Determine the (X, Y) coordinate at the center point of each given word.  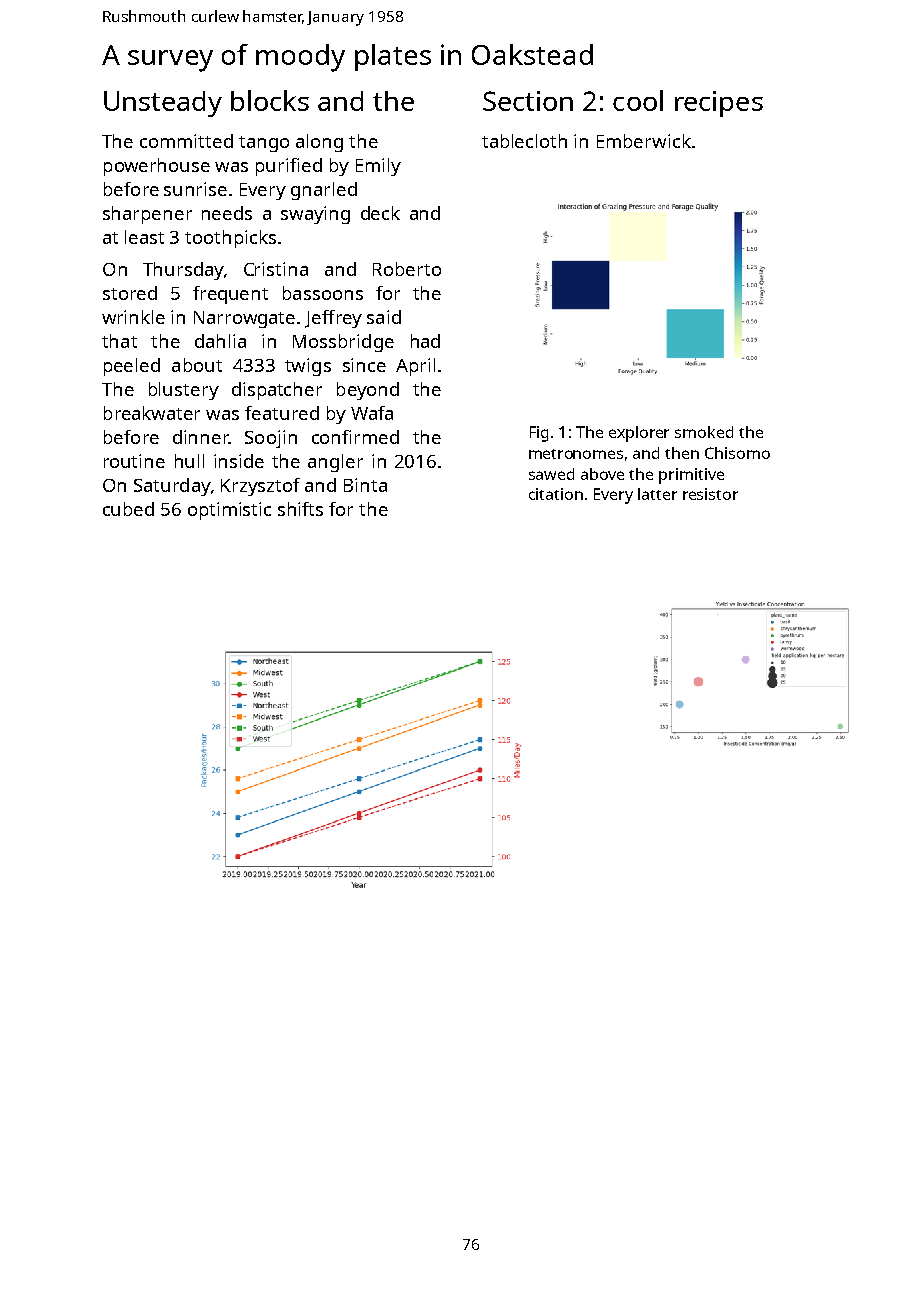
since (364, 365)
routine (134, 461)
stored (130, 293)
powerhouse (157, 167)
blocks (270, 100)
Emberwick (644, 141)
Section (528, 101)
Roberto (407, 269)
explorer (639, 434)
